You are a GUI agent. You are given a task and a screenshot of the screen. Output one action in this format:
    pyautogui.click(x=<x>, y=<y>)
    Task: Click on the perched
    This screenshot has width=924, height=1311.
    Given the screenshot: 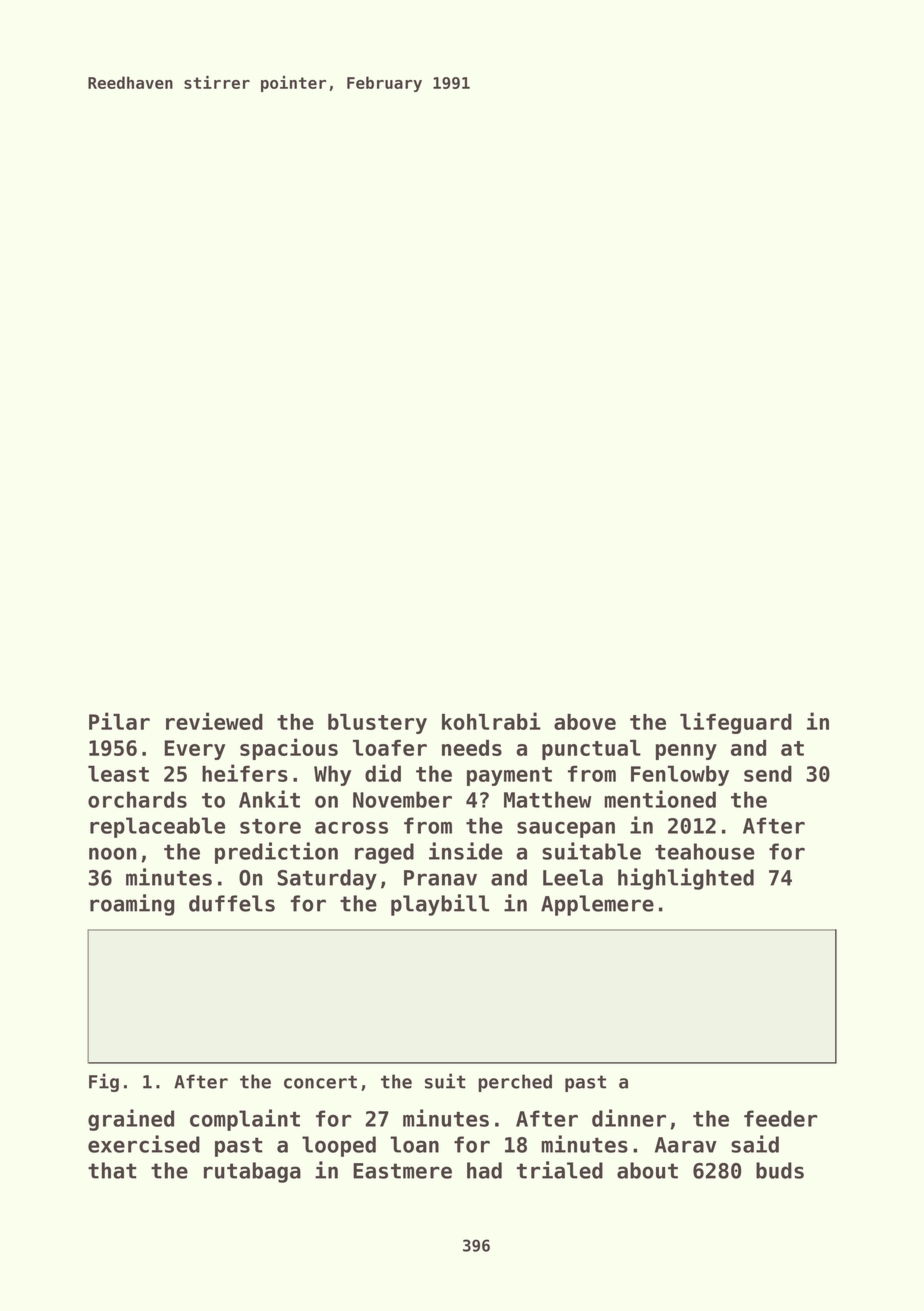 What is the action you would take?
    pyautogui.click(x=515, y=1083)
